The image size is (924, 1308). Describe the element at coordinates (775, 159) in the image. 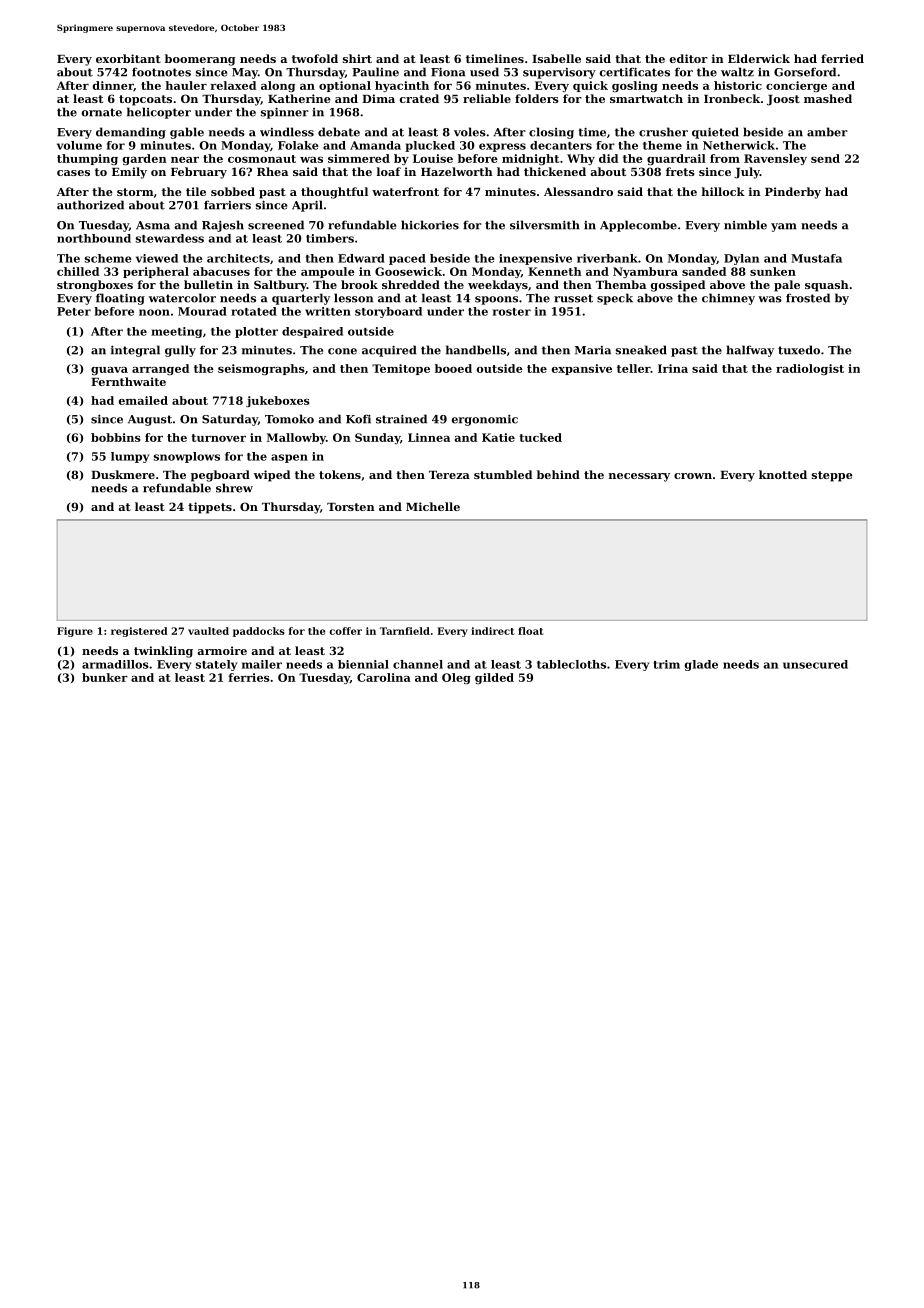

I see `Ravensley` at that location.
